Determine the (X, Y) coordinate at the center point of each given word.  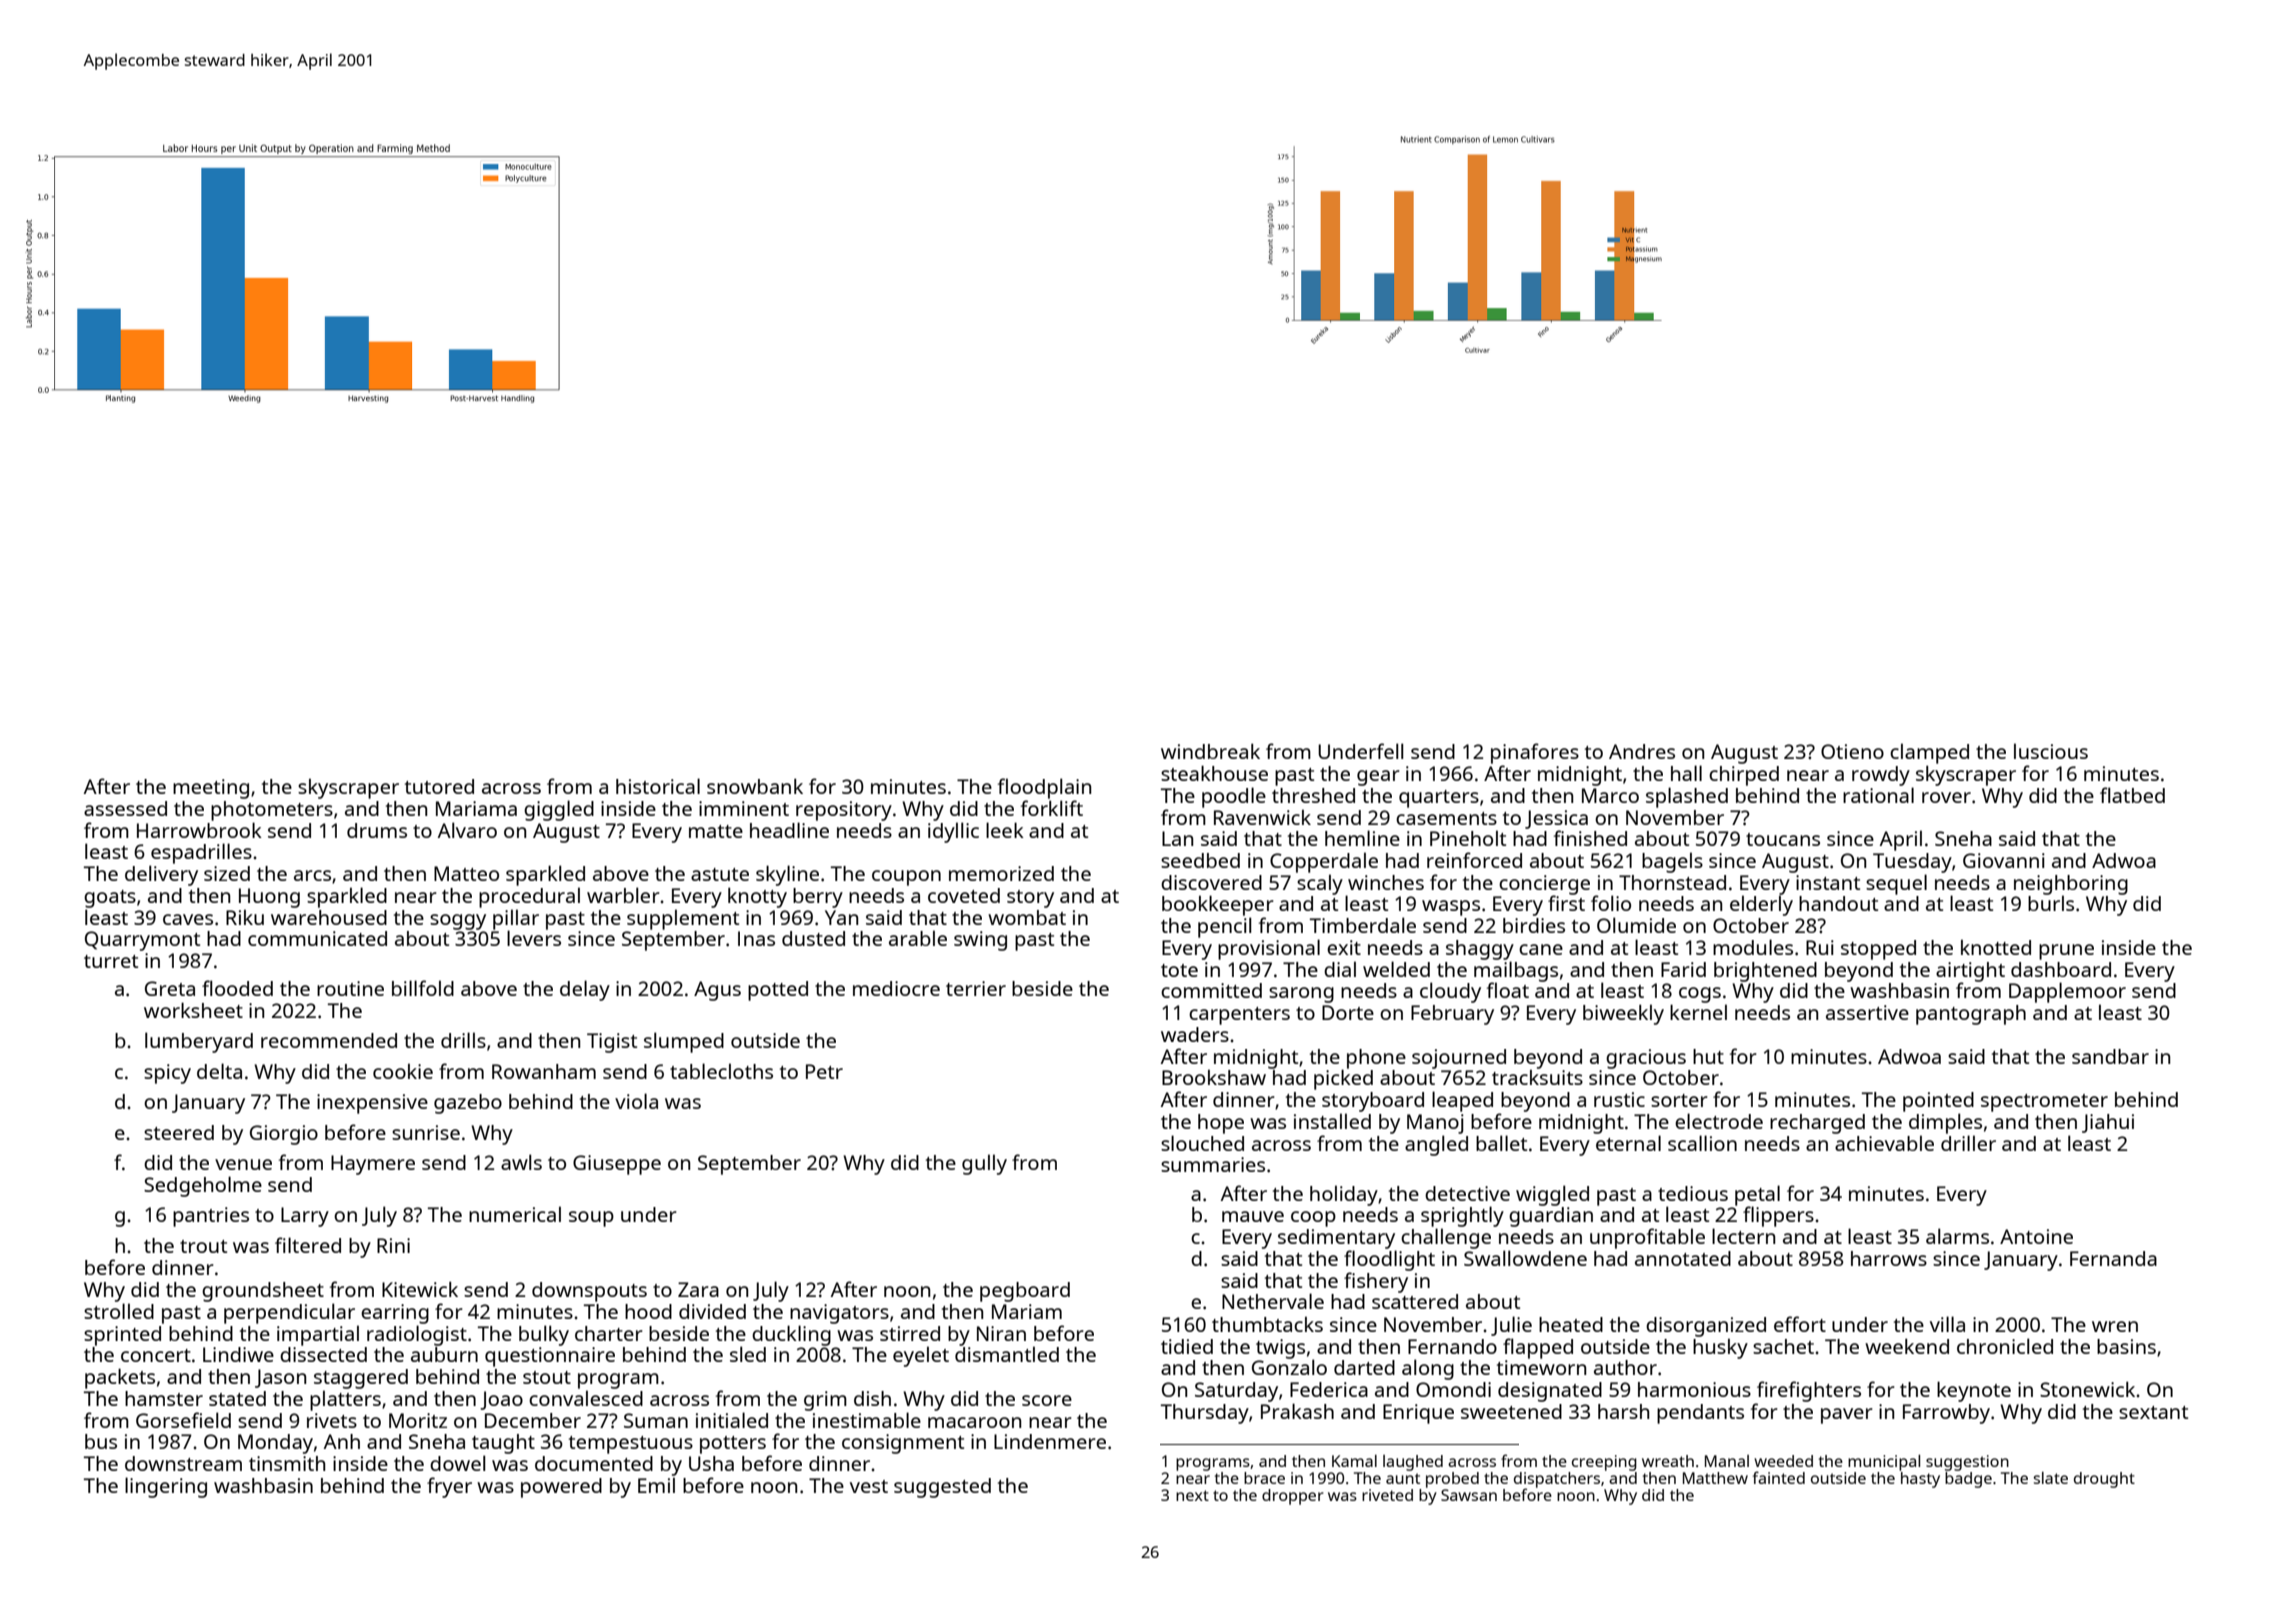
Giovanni (2004, 860)
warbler (623, 895)
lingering (166, 1487)
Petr (824, 1071)
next (1192, 1495)
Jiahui (2108, 1123)
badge (1968, 1480)
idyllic (953, 832)
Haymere (373, 1165)
